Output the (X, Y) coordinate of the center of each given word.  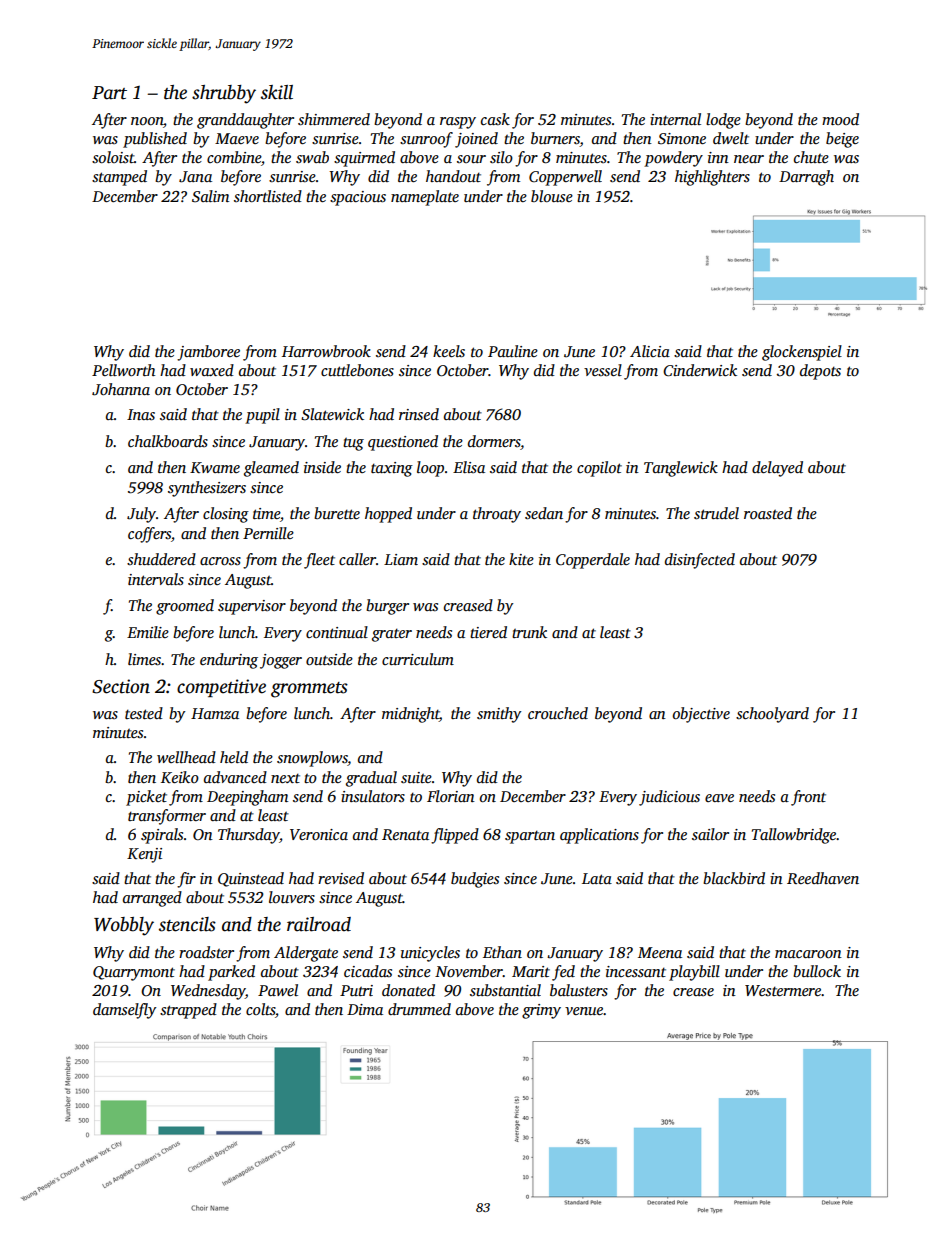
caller (357, 559)
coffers (149, 535)
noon (147, 121)
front (808, 798)
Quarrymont (134, 973)
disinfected (700, 561)
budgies (475, 880)
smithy (499, 715)
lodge (723, 121)
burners (555, 139)
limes (145, 659)
